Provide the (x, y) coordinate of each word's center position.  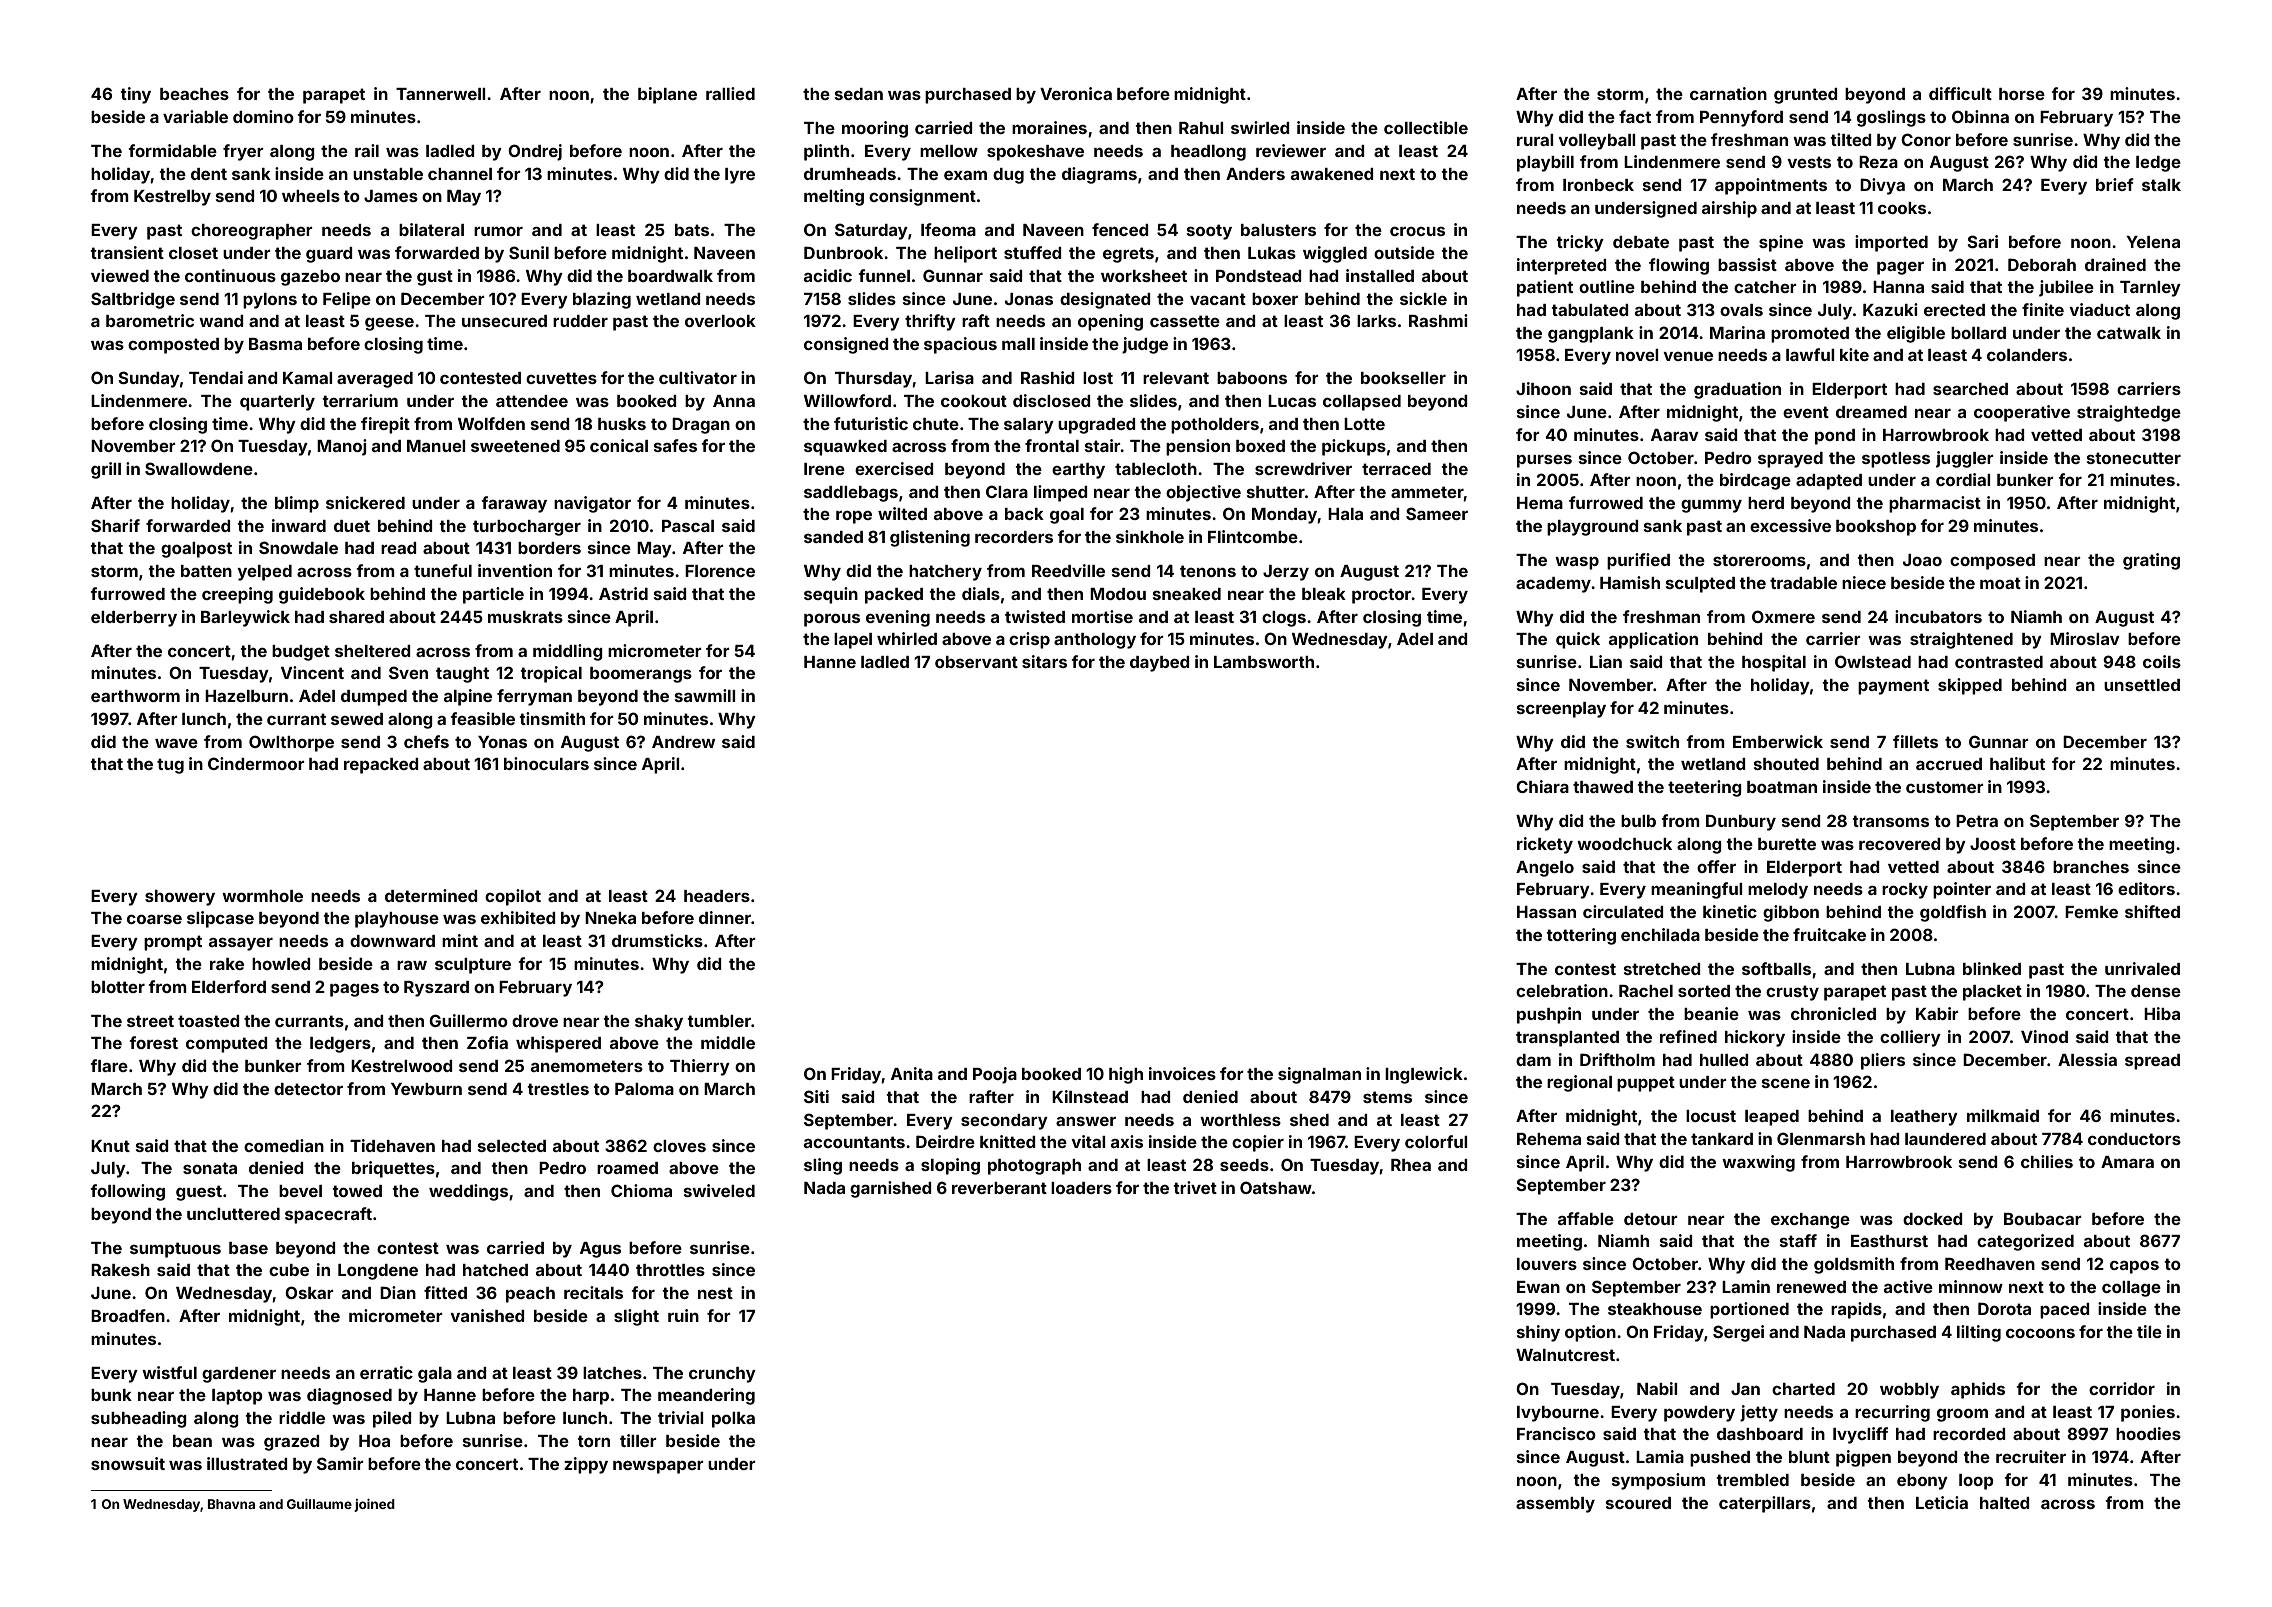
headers (717, 896)
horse (2022, 94)
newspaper (658, 1467)
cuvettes (561, 378)
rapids (1856, 1310)
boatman (1782, 787)
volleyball (1597, 142)
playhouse (397, 920)
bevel (300, 1191)
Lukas (1272, 253)
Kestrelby (172, 198)
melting (834, 197)
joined (374, 1505)
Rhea (1411, 1165)
